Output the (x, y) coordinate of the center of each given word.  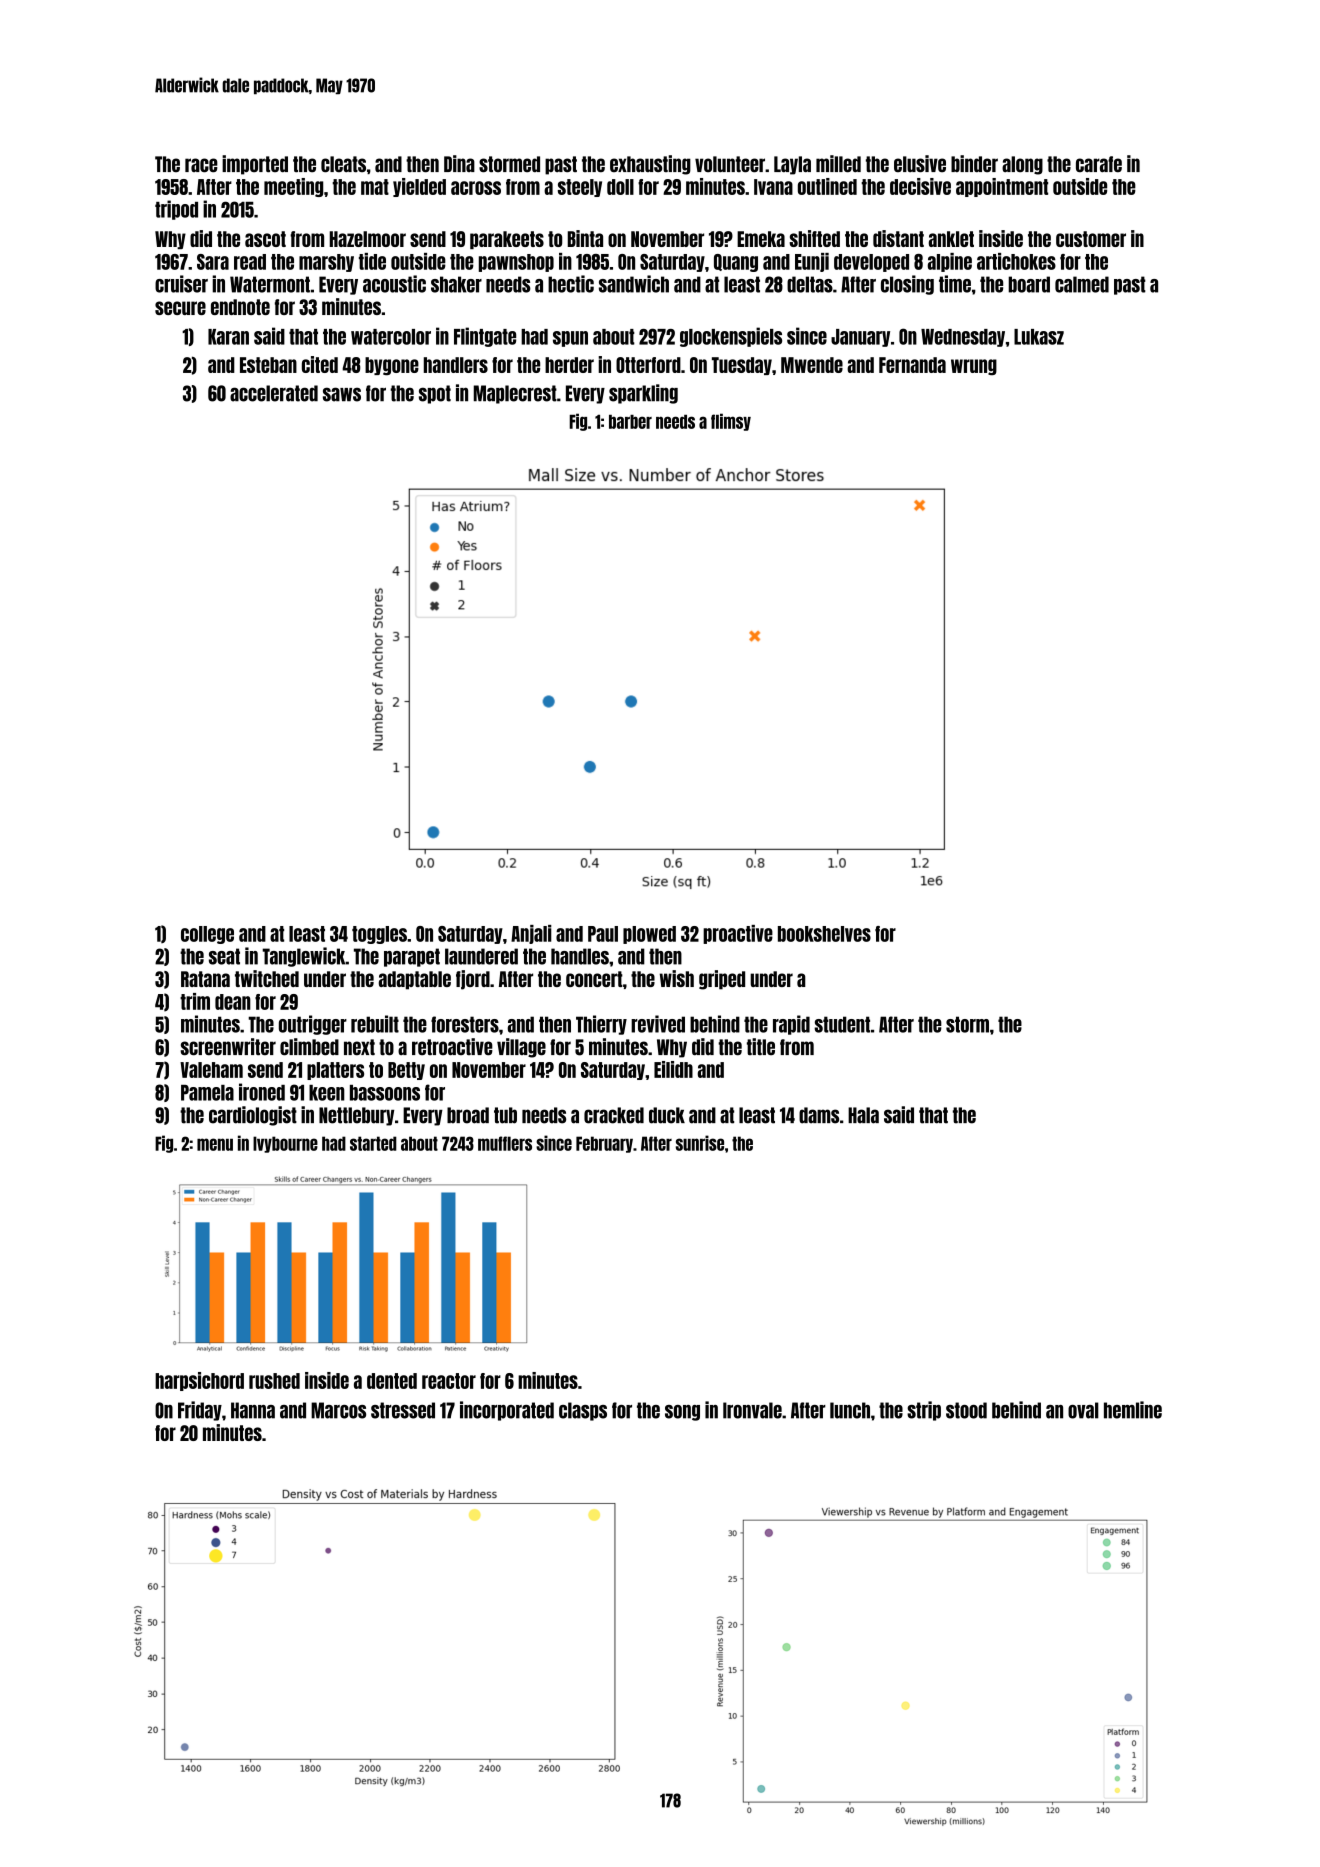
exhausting (650, 165)
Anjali (531, 934)
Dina (459, 163)
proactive (738, 934)
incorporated (507, 1411)
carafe (1099, 164)
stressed (403, 1410)
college (207, 935)
